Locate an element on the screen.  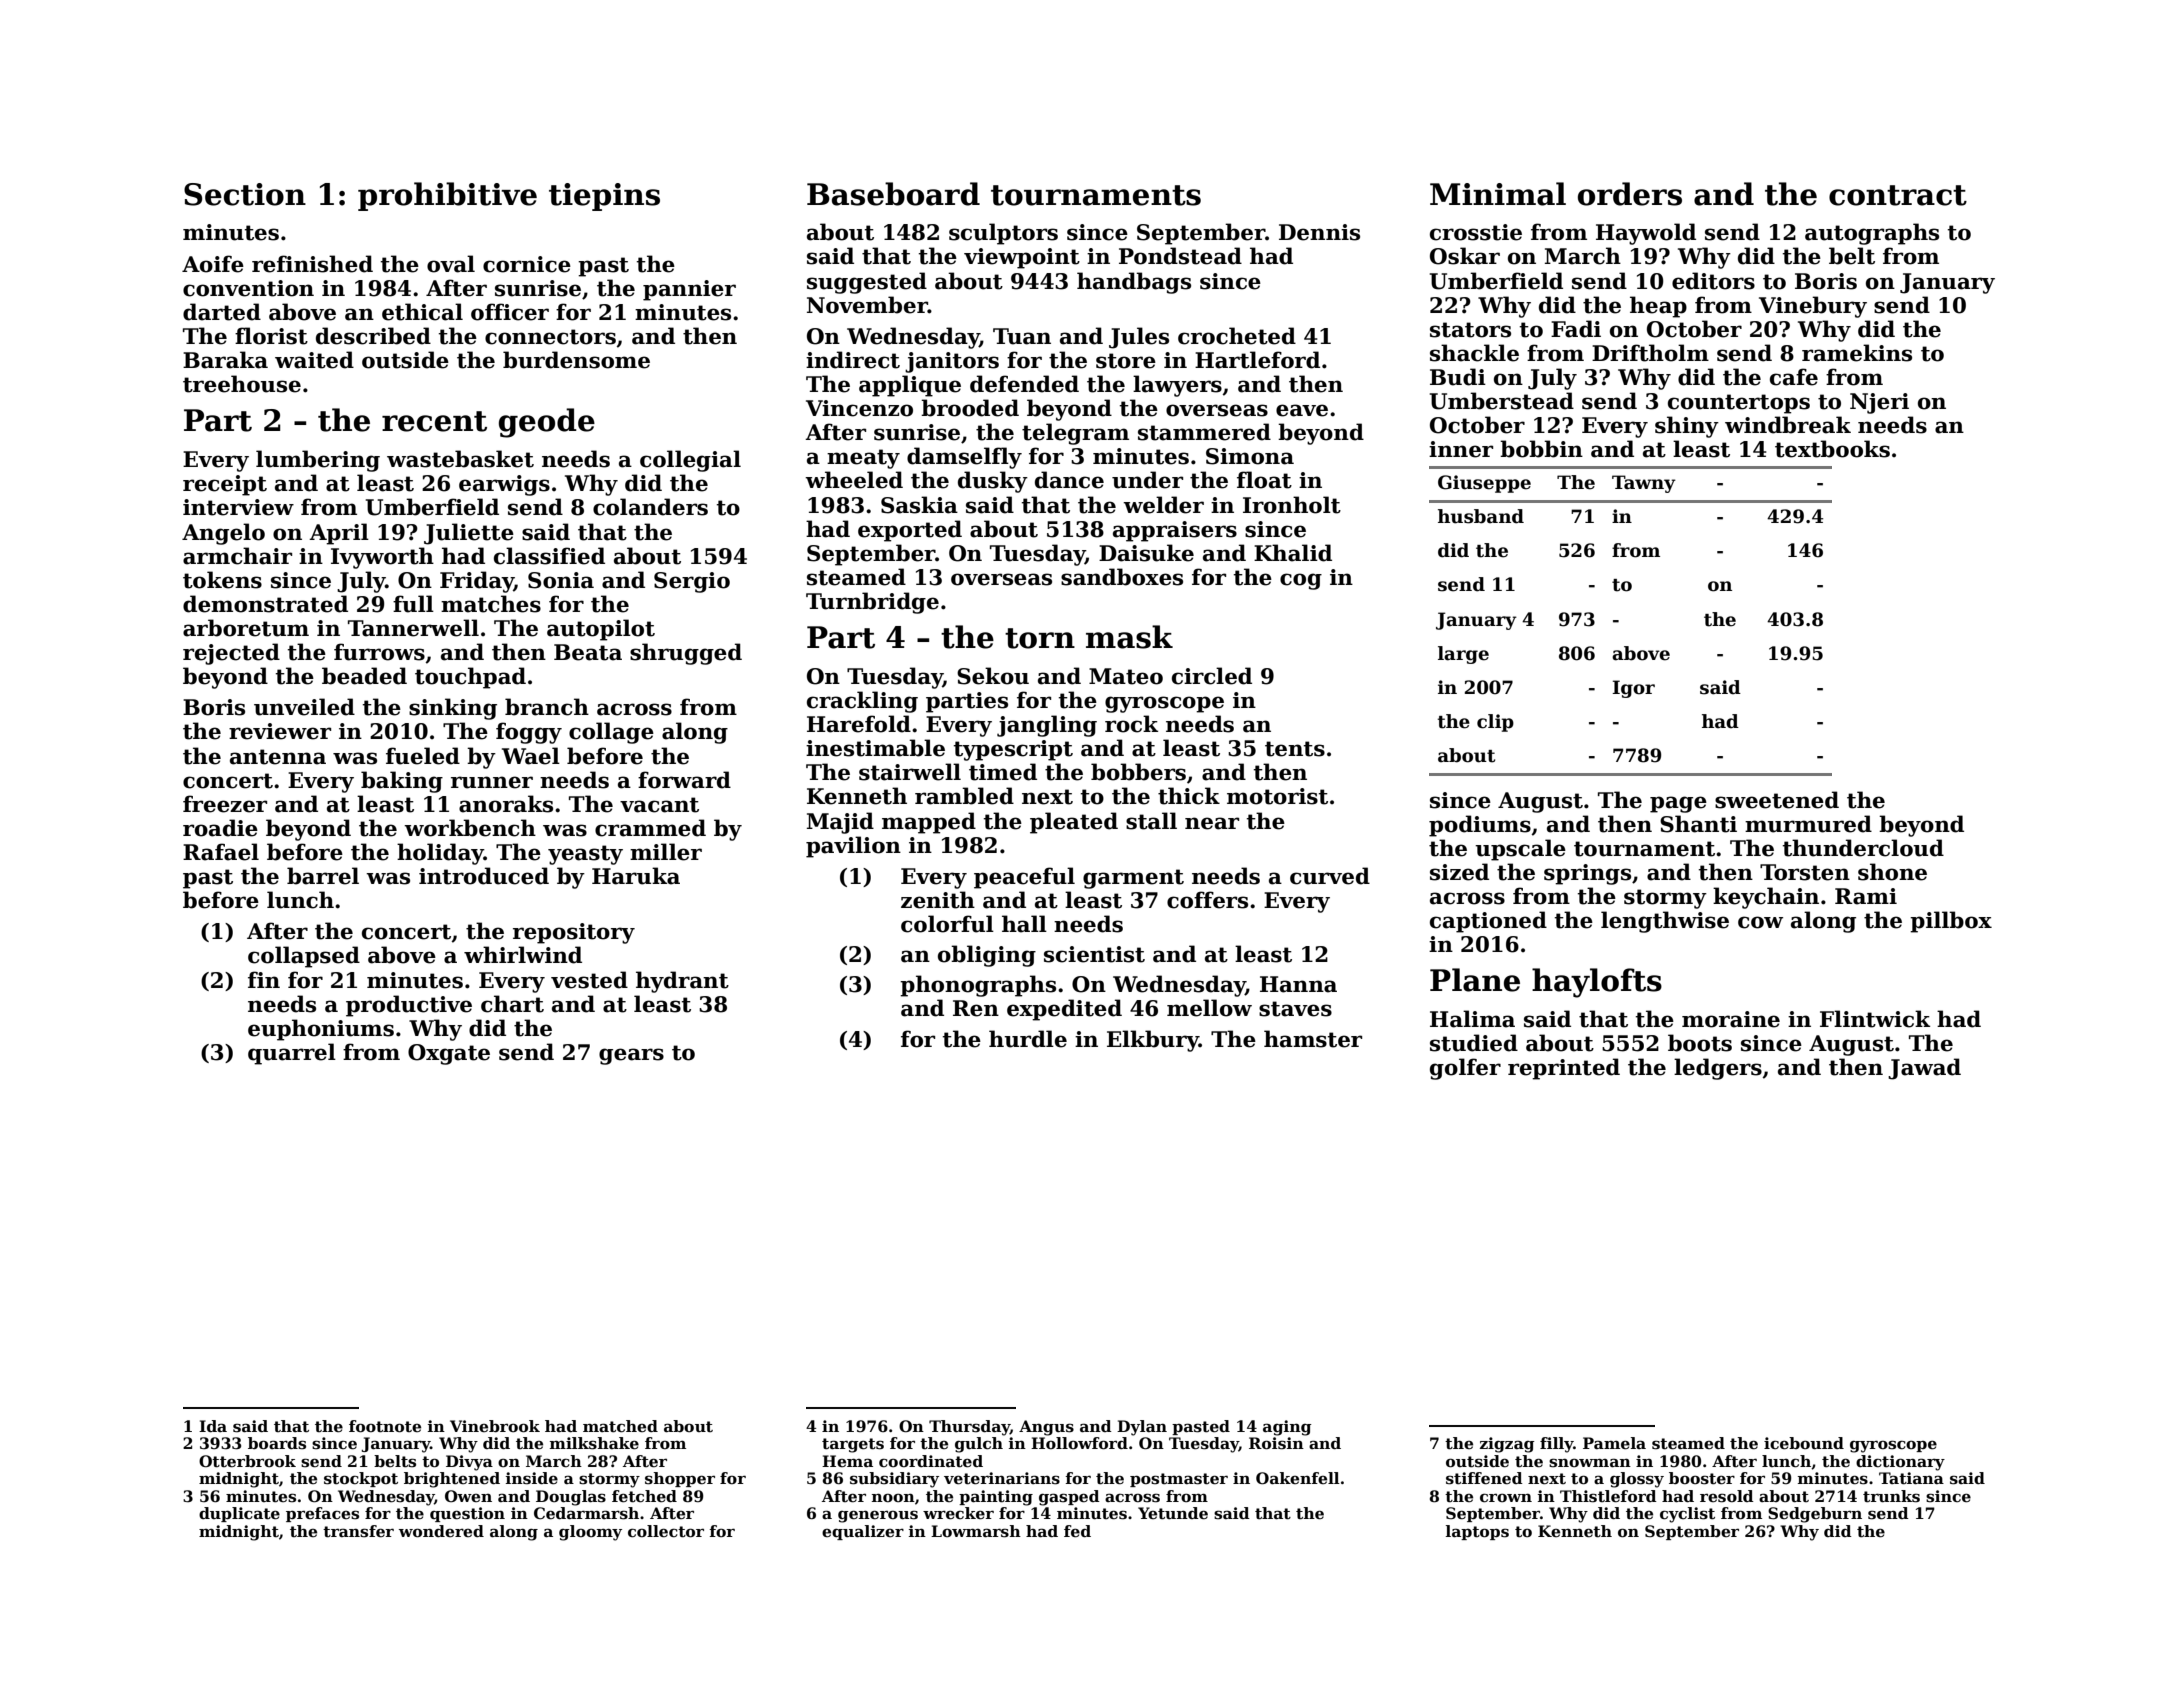
lengthwise is located at coordinates (1665, 922).
